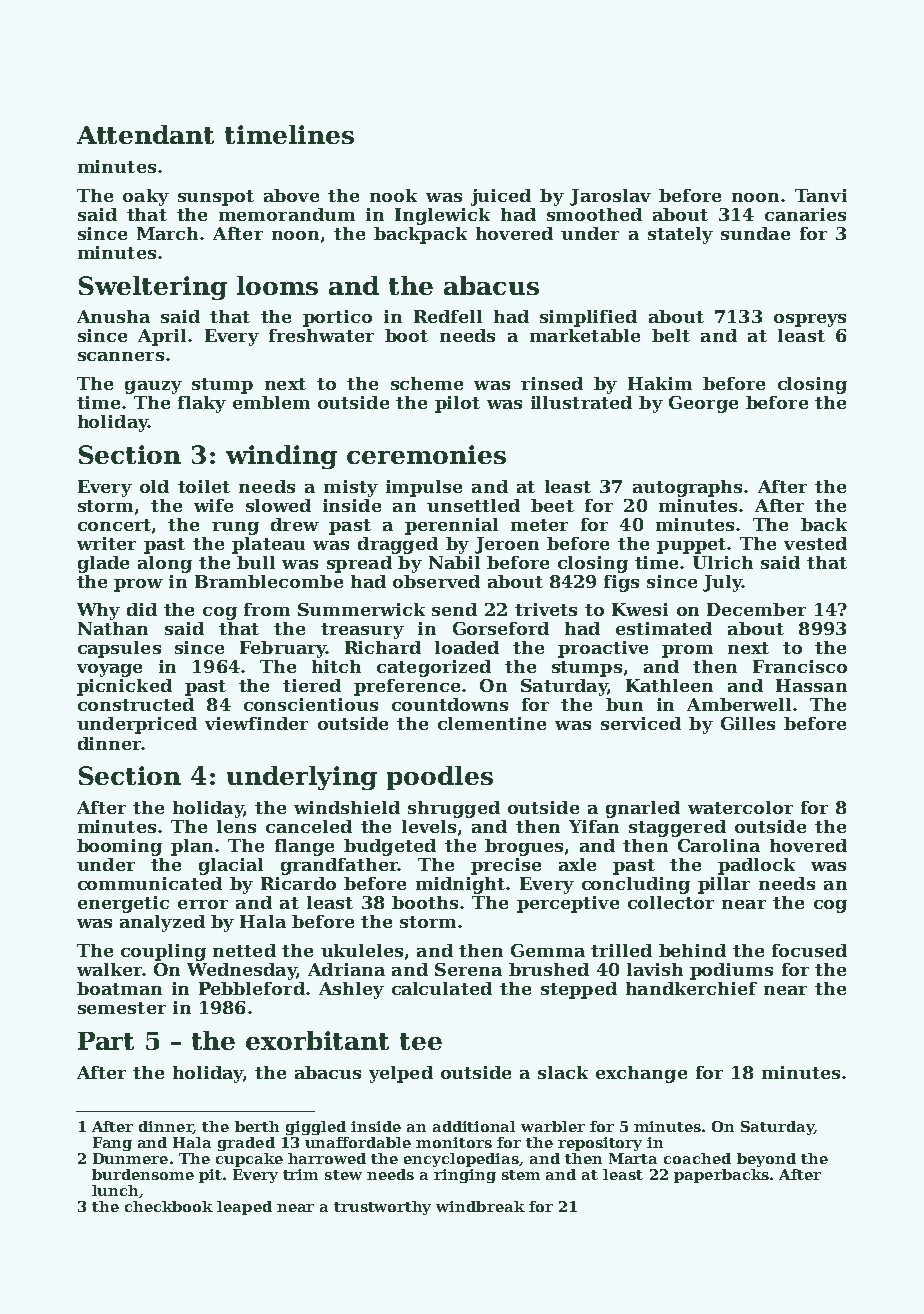 This page has width=924, height=1314. Describe the element at coordinates (112, 1144) in the page. I see `Fang` at that location.
